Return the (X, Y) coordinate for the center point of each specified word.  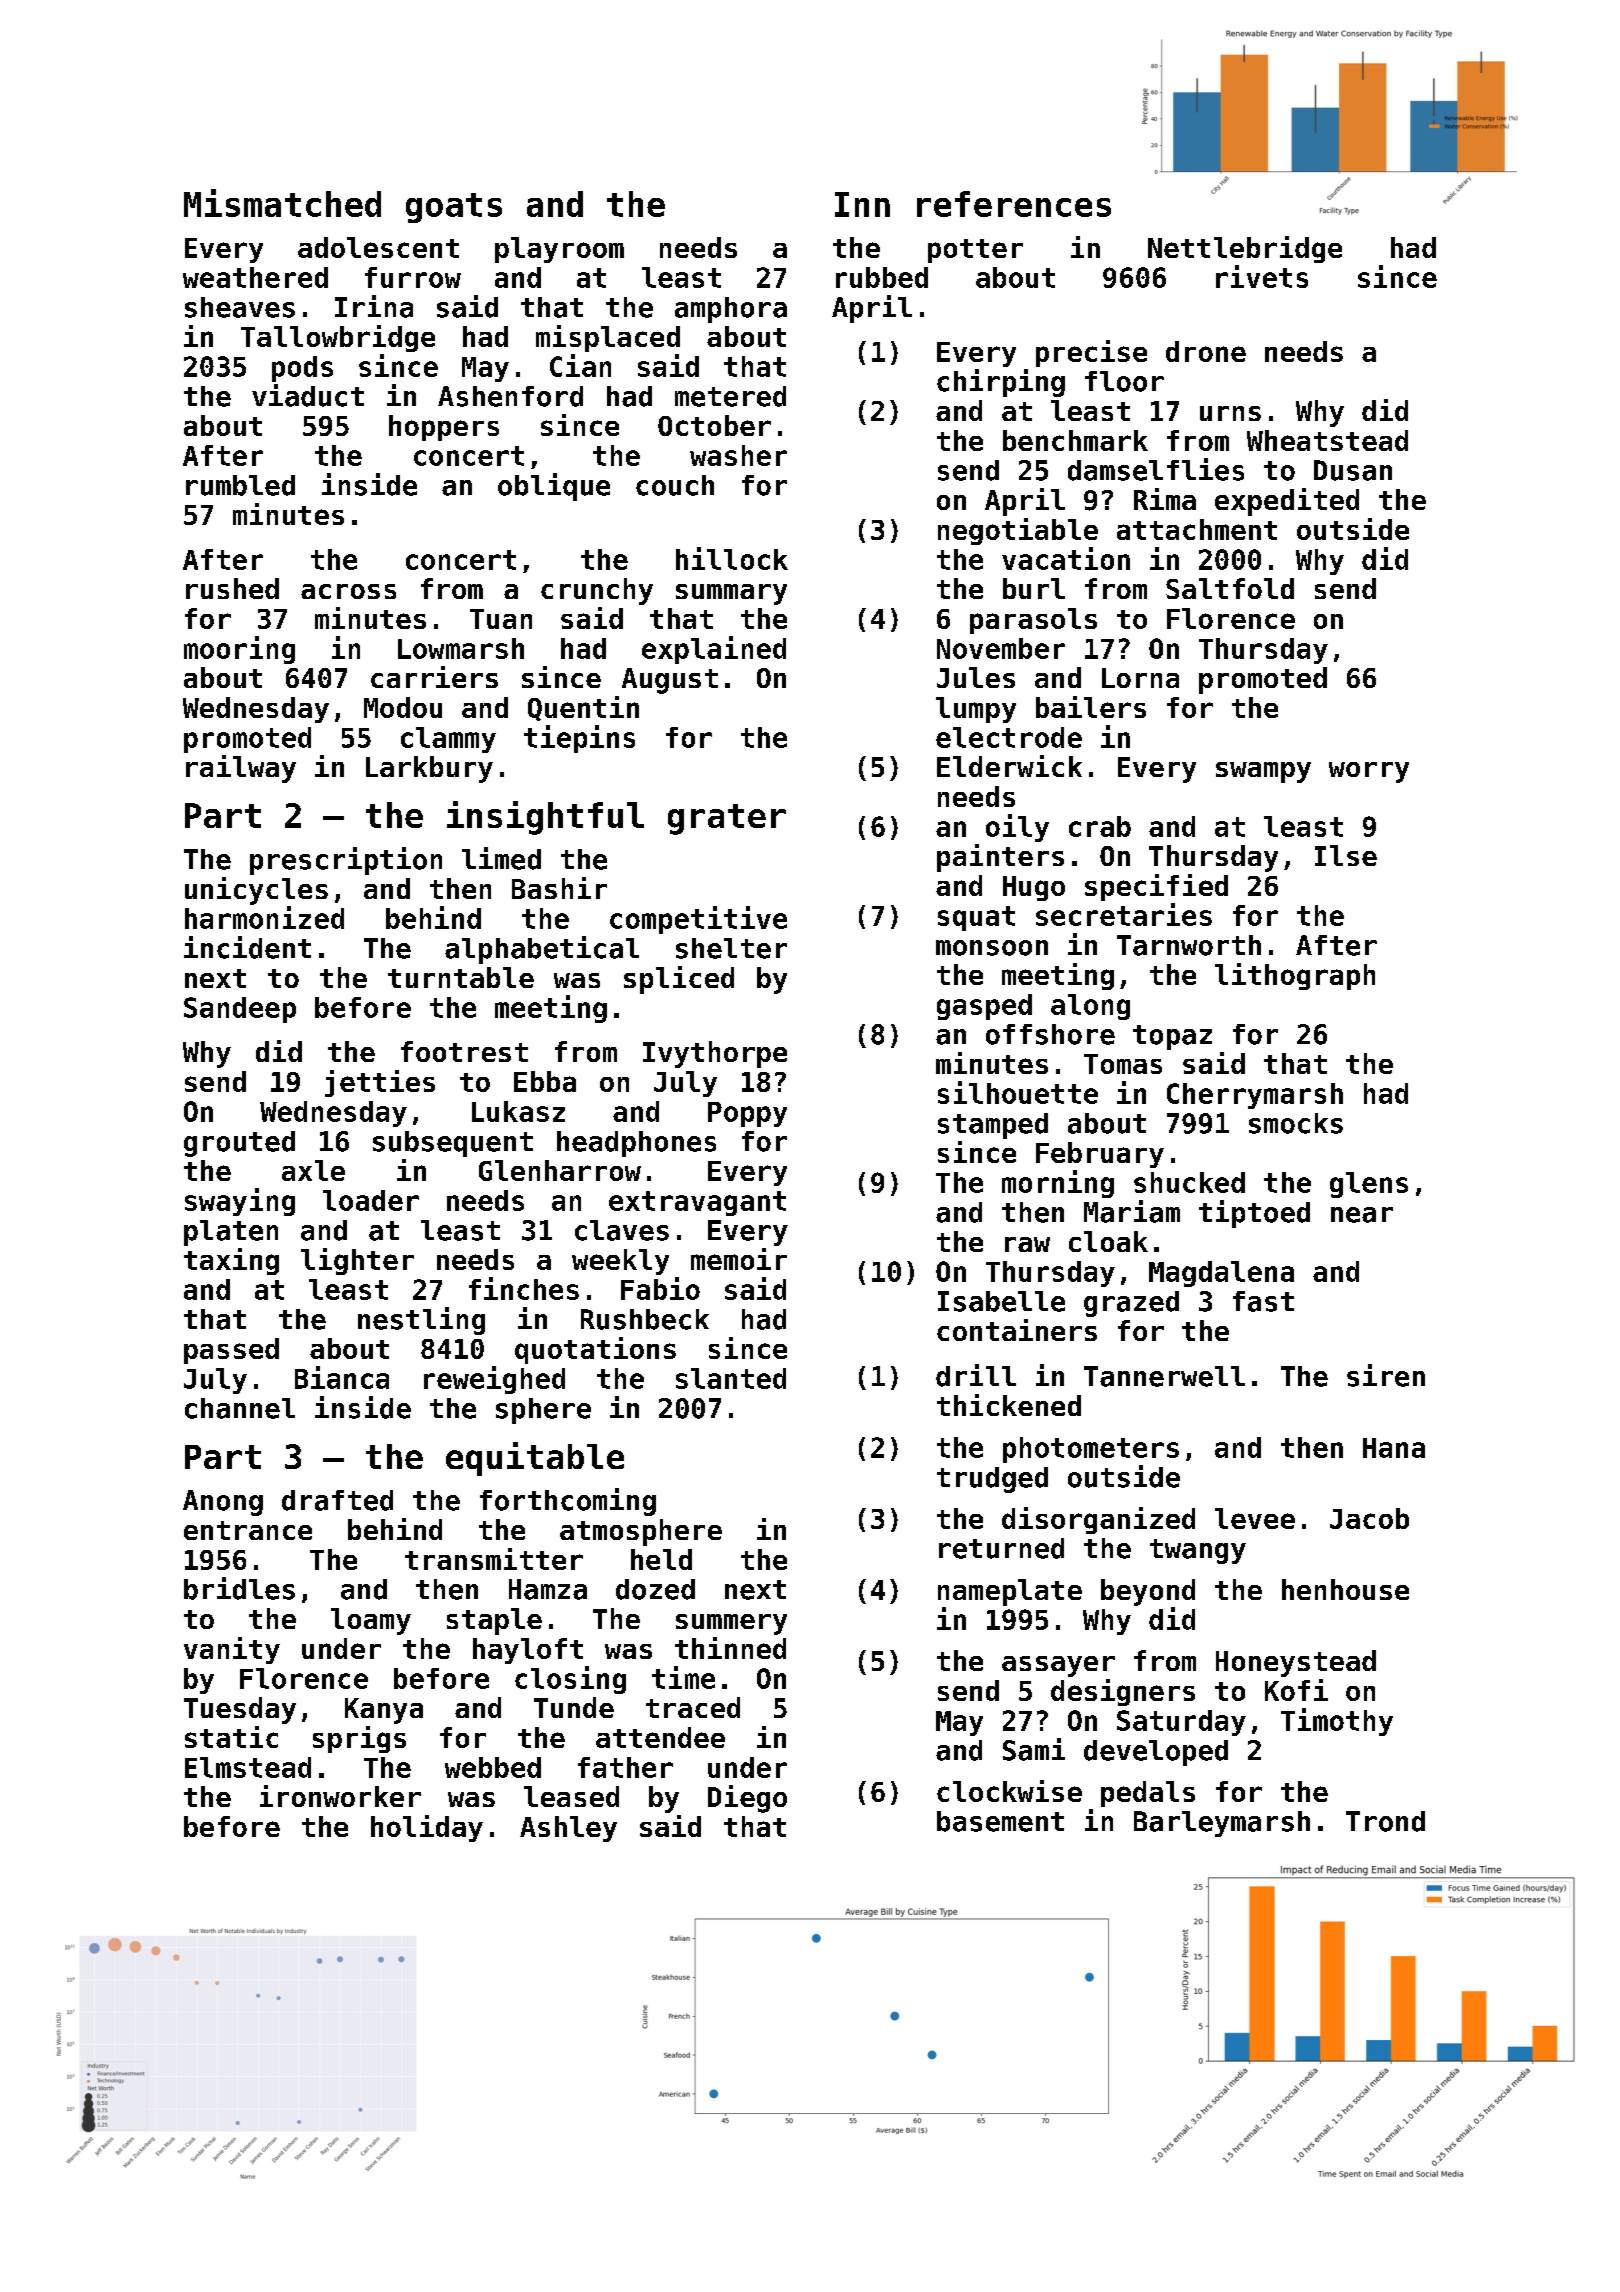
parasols (1033, 621)
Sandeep (240, 1010)
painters (1000, 858)
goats (454, 208)
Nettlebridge (1245, 249)
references (1014, 204)
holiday (427, 1828)
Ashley (568, 1829)
